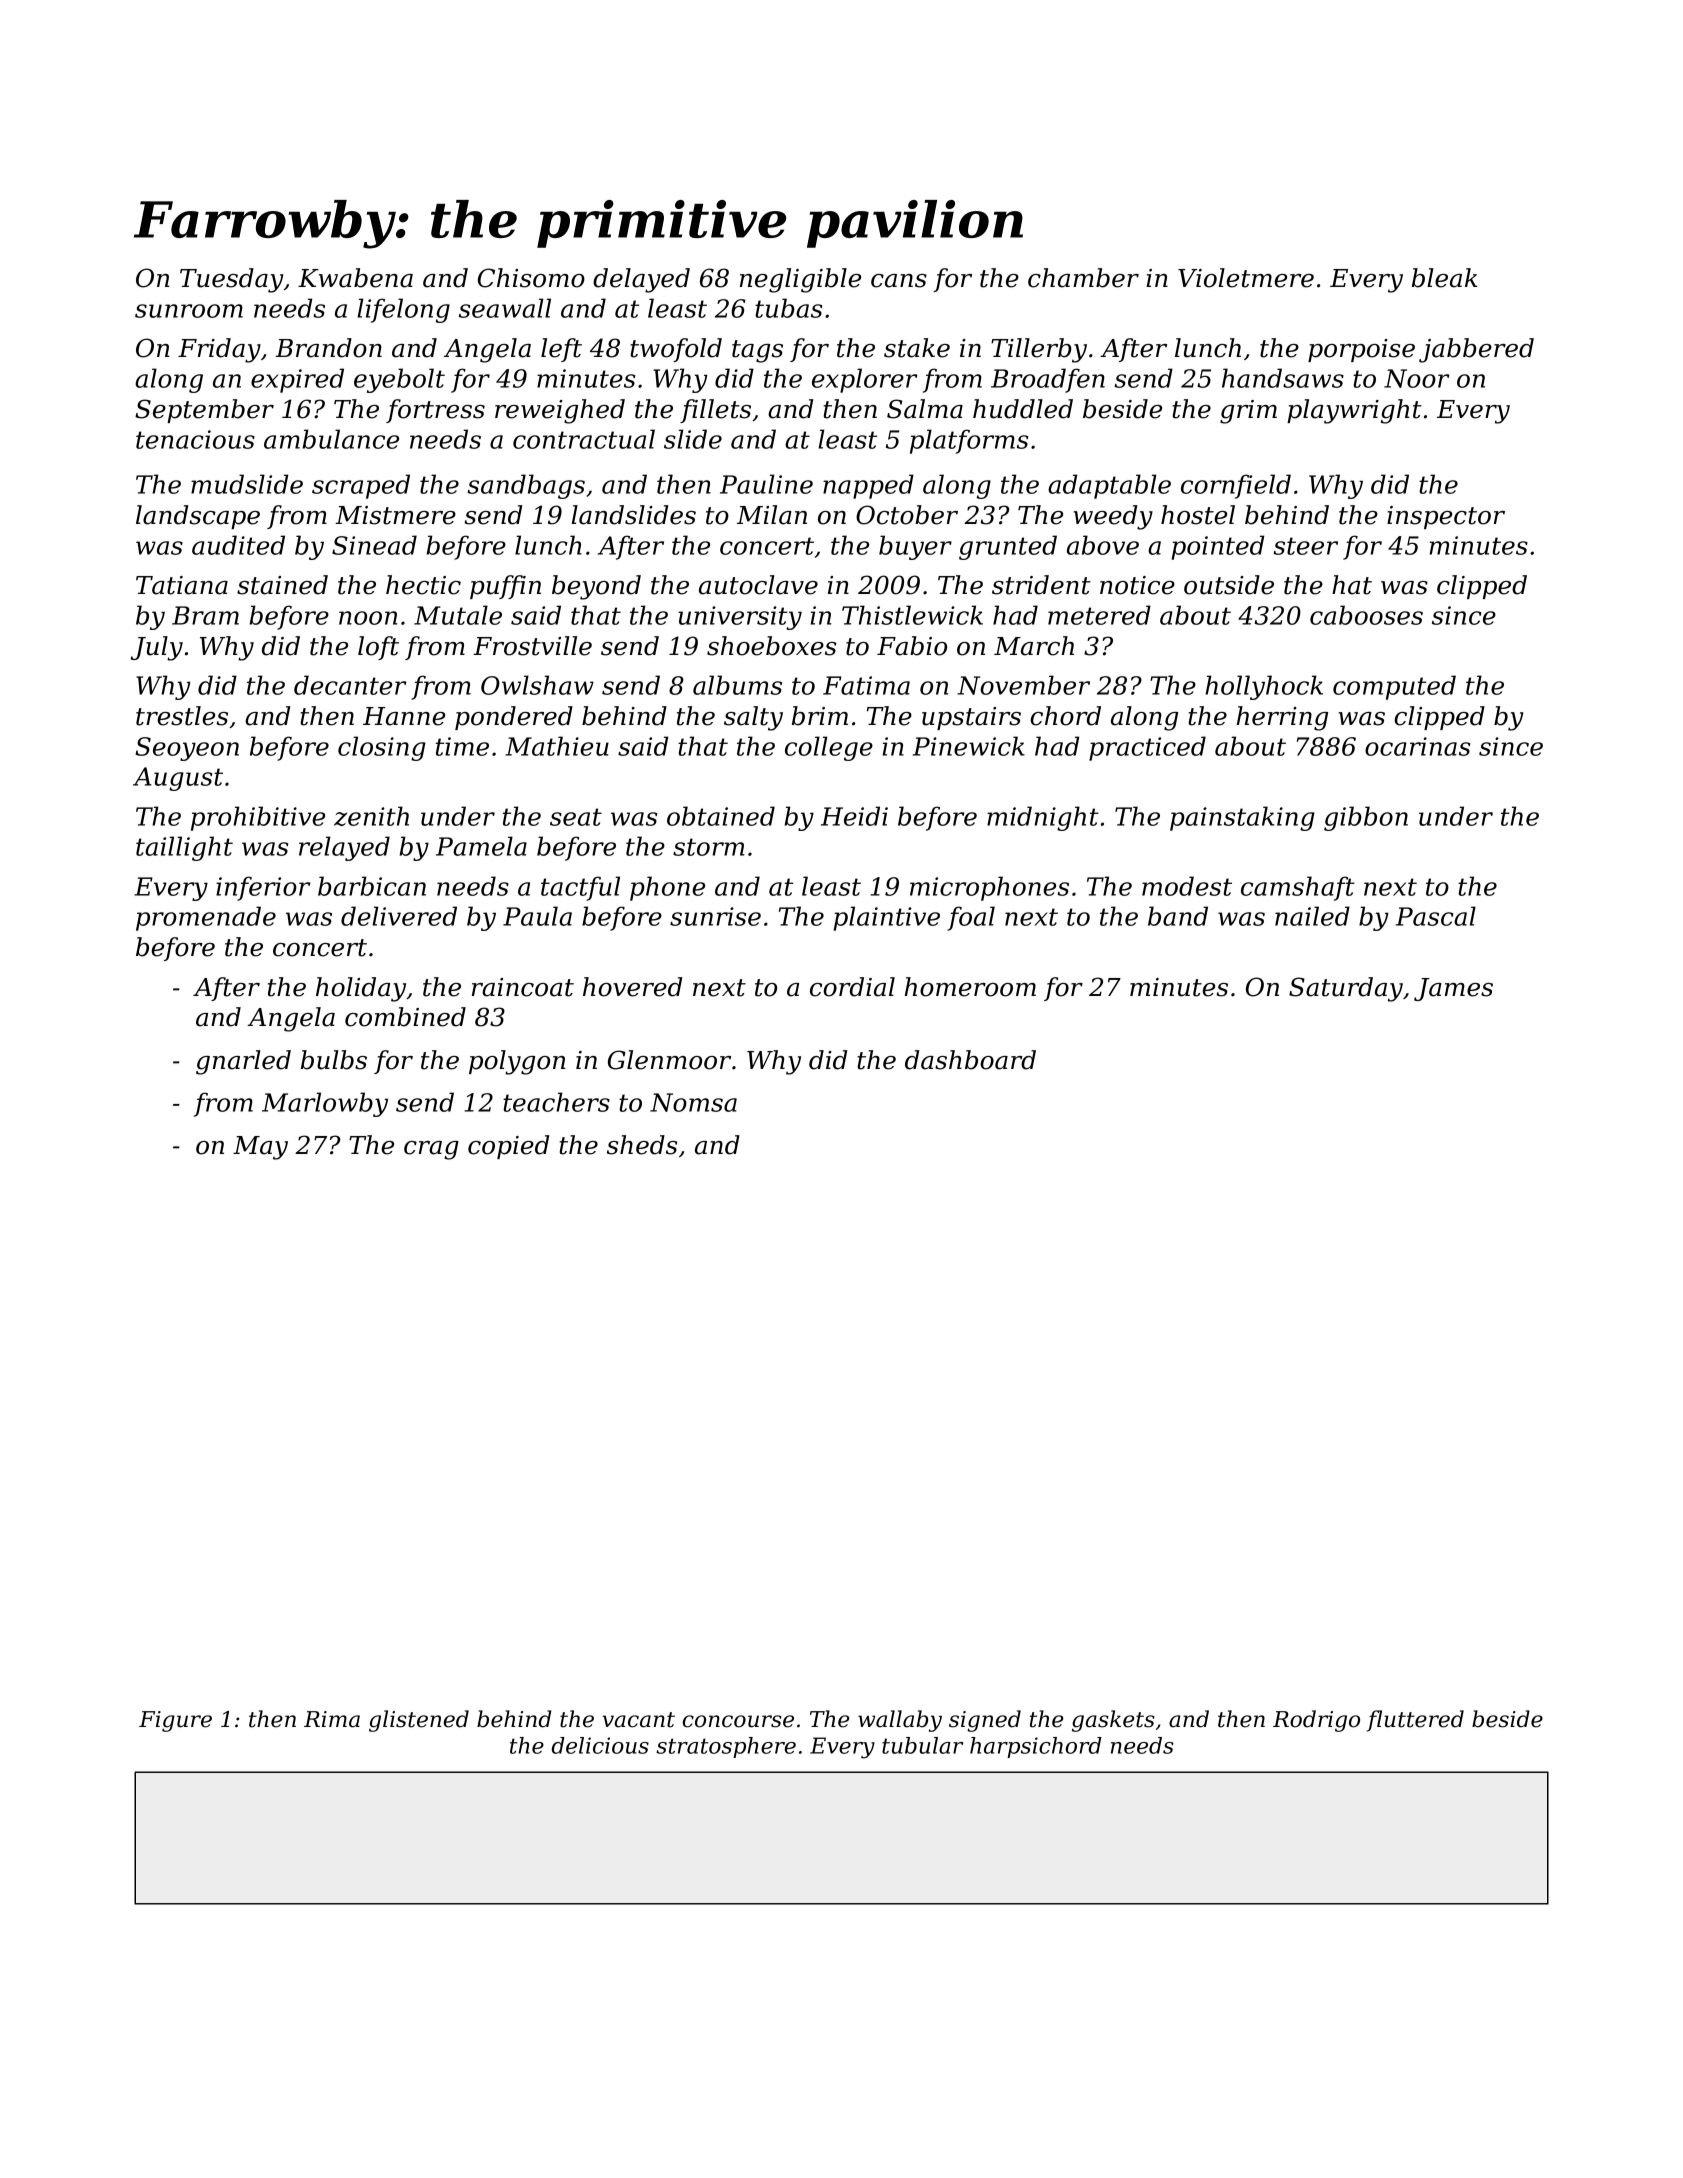  What do you see at coordinates (175, 1721) in the screenshot?
I see `Figure` at bounding box center [175, 1721].
